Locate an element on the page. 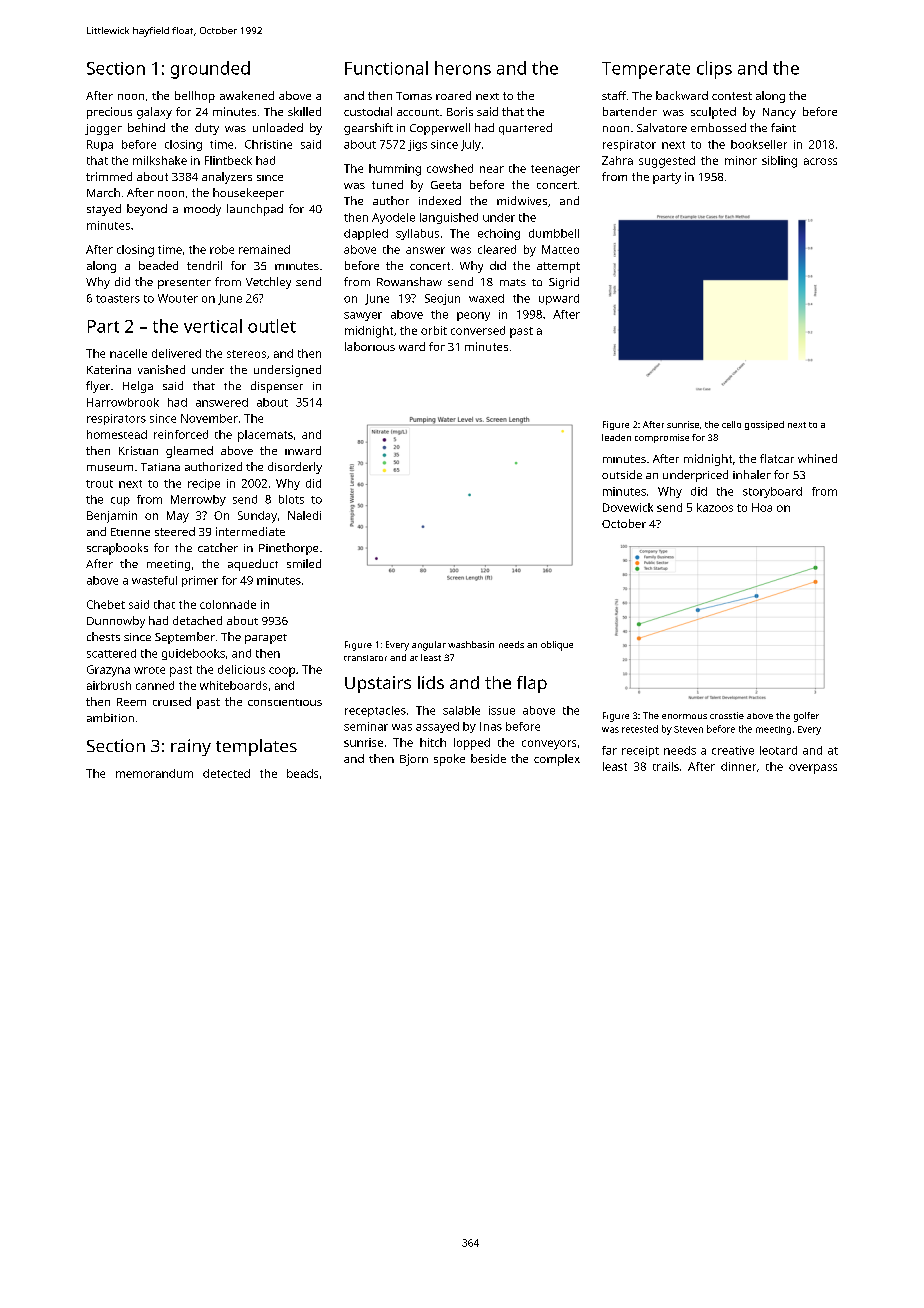 The height and width of the page is (1308, 924). storyboard is located at coordinates (772, 492).
